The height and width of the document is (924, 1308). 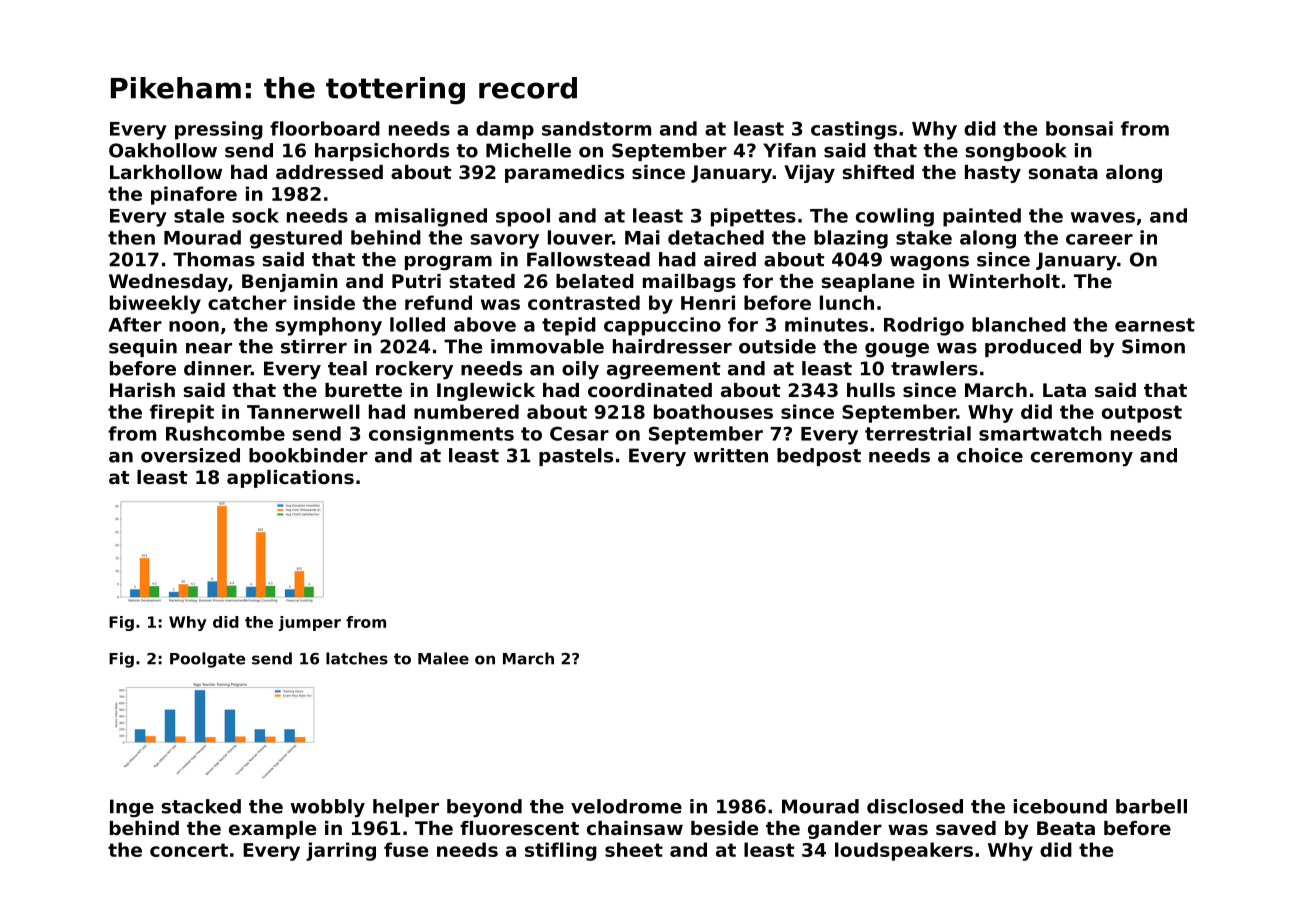 What do you see at coordinates (1082, 459) in the document?
I see `ceremony` at bounding box center [1082, 459].
